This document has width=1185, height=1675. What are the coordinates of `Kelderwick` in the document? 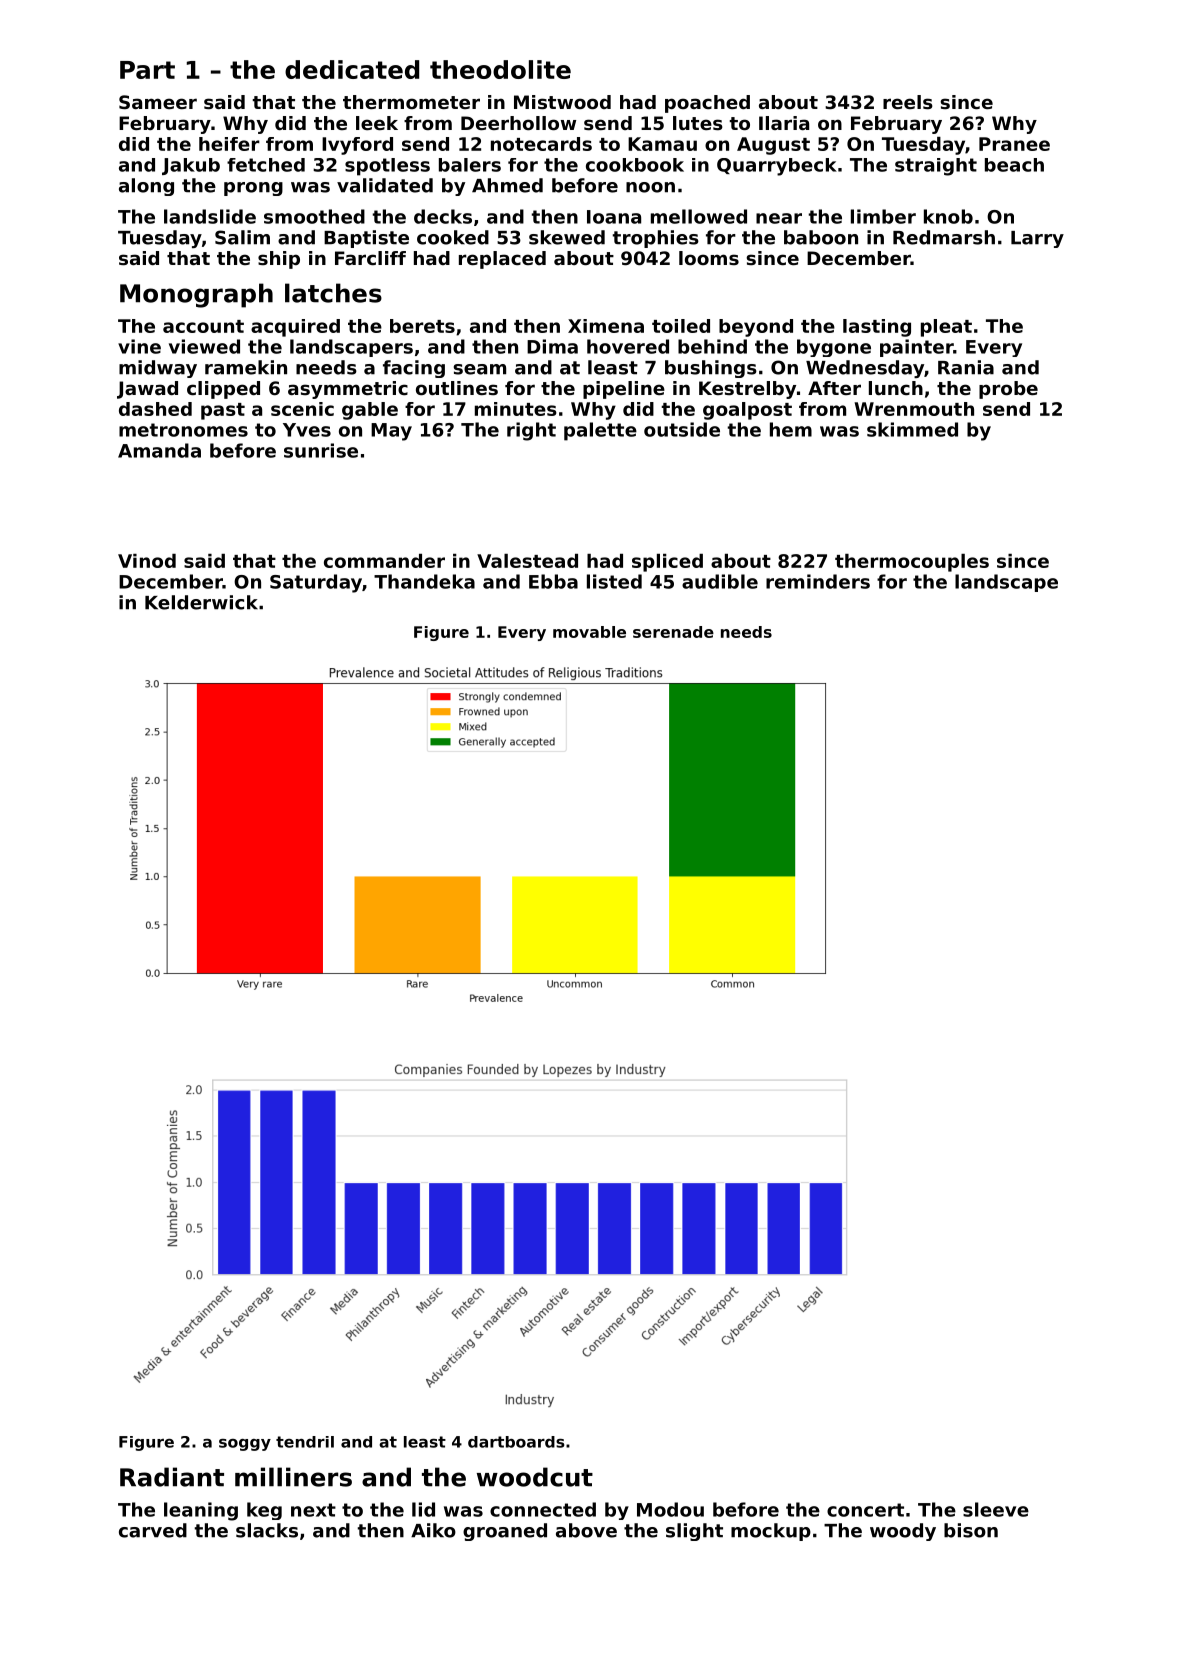 It's located at (201, 602).
